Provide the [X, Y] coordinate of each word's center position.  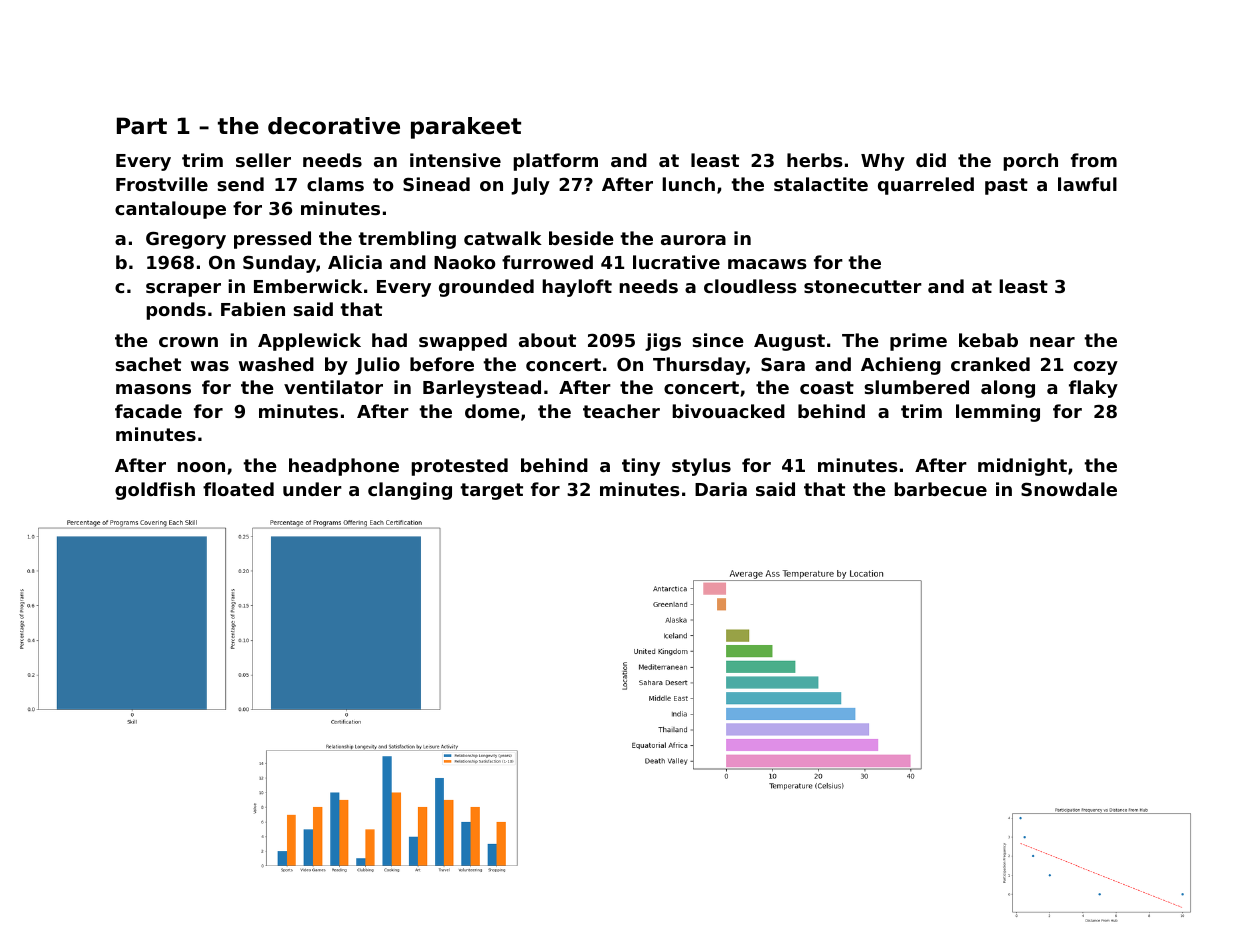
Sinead [436, 184]
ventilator [333, 387]
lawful [1087, 184]
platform [555, 162]
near [1052, 342]
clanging [410, 491]
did [931, 160]
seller [263, 160]
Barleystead [482, 389]
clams [335, 184]
